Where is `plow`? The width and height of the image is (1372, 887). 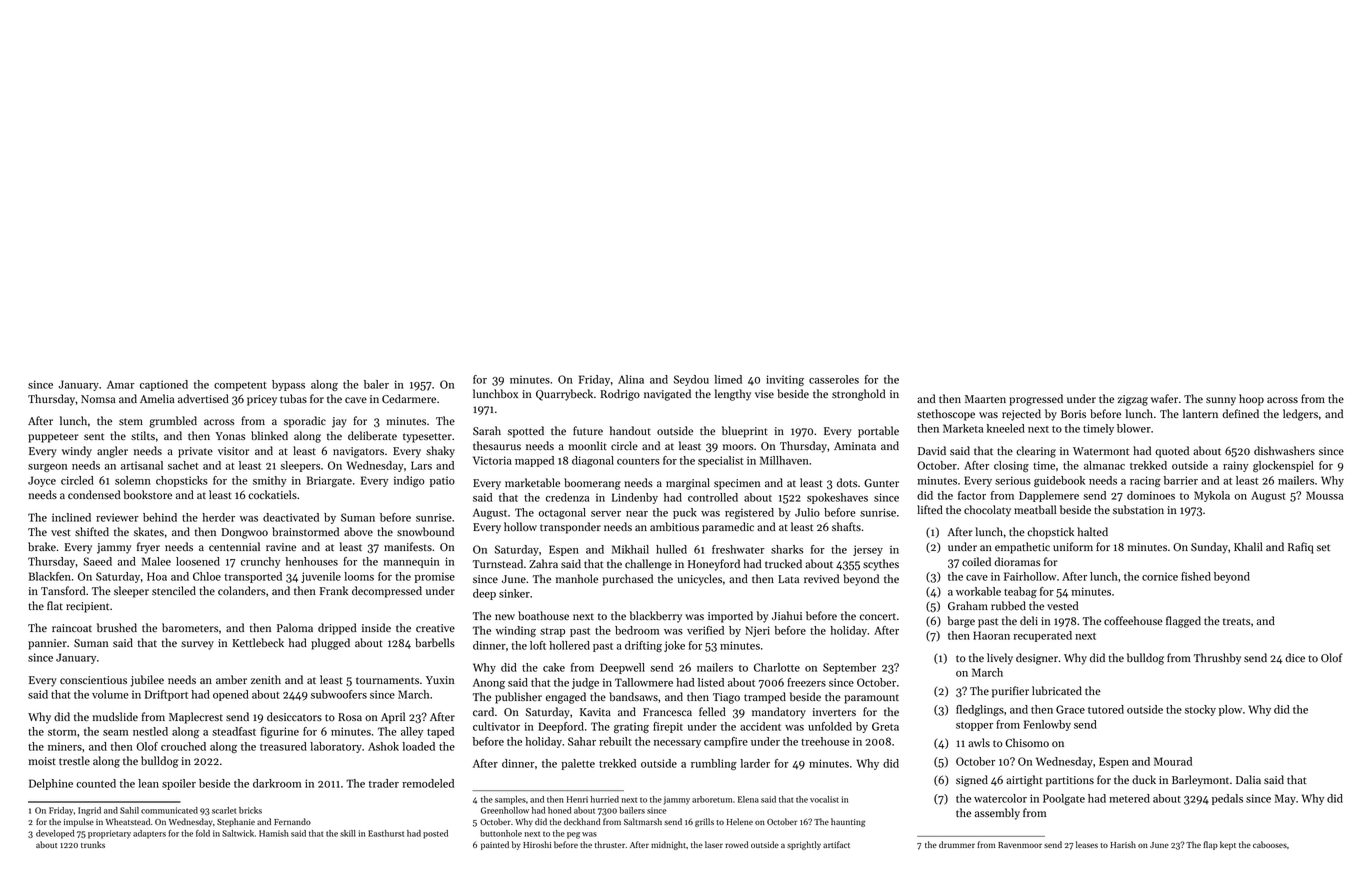
plow is located at coordinates (1230, 710).
